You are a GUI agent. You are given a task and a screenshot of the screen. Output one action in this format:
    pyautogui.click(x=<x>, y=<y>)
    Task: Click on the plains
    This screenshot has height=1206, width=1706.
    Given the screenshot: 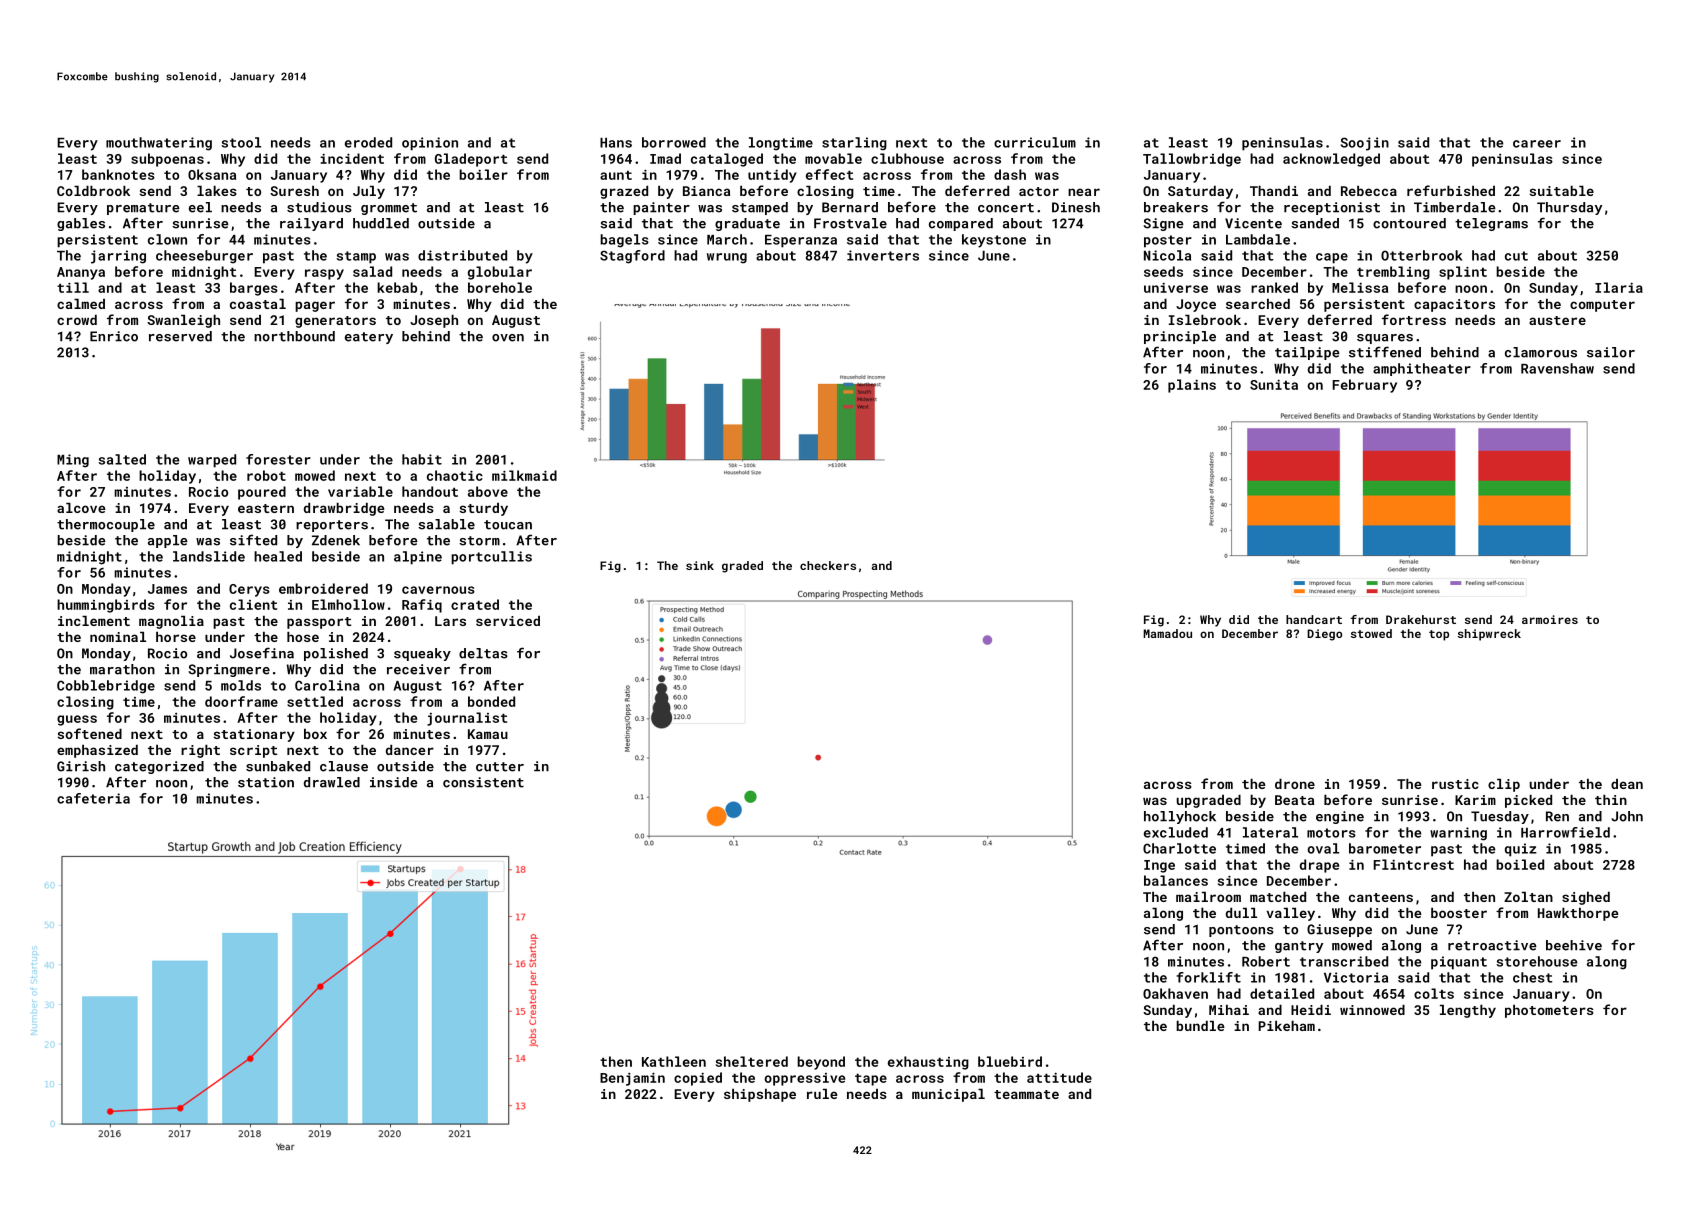 What is the action you would take?
    pyautogui.click(x=1192, y=386)
